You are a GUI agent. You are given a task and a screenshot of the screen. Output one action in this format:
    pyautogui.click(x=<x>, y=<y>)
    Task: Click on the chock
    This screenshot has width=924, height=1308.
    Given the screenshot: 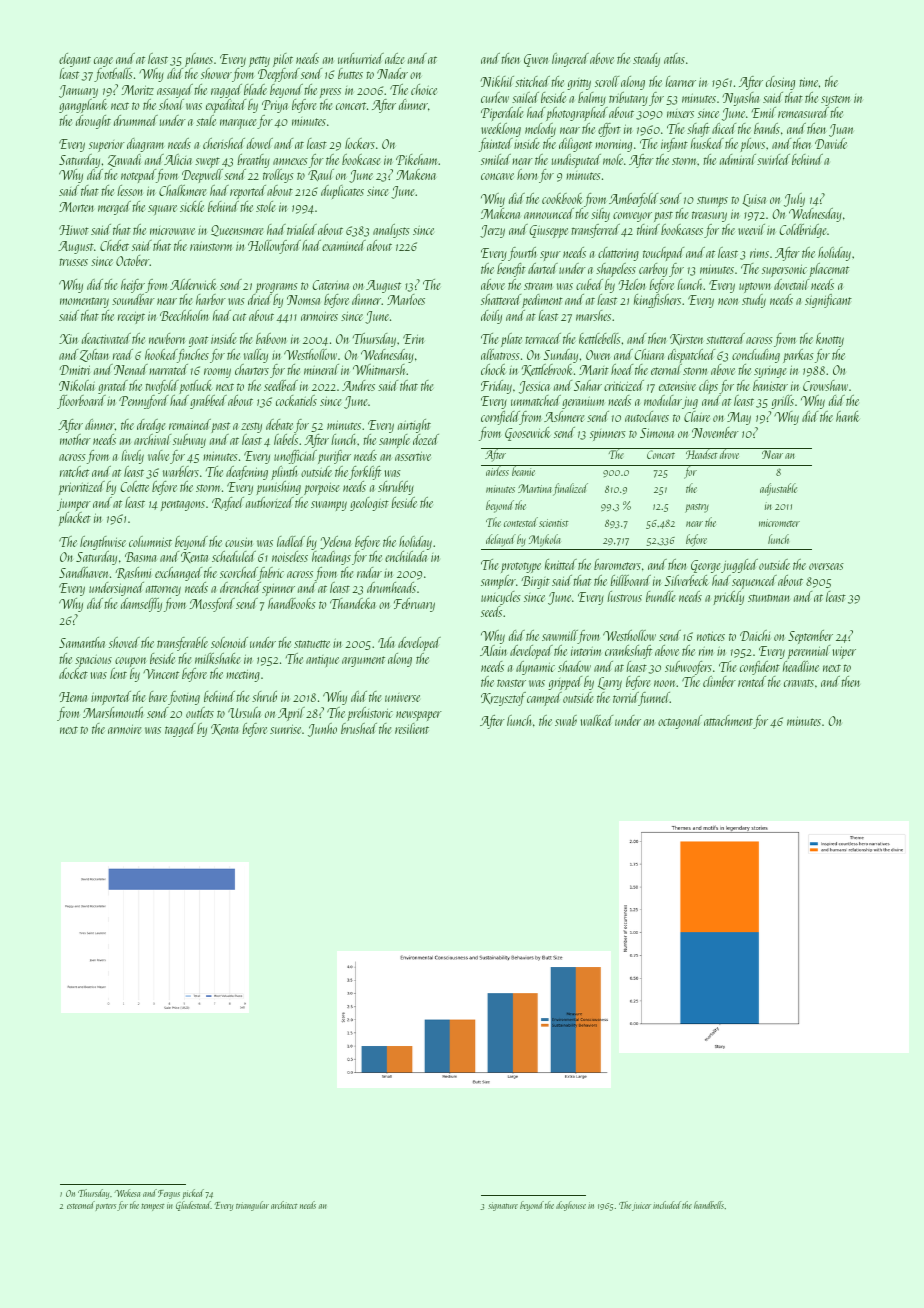 What is the action you would take?
    pyautogui.click(x=493, y=369)
